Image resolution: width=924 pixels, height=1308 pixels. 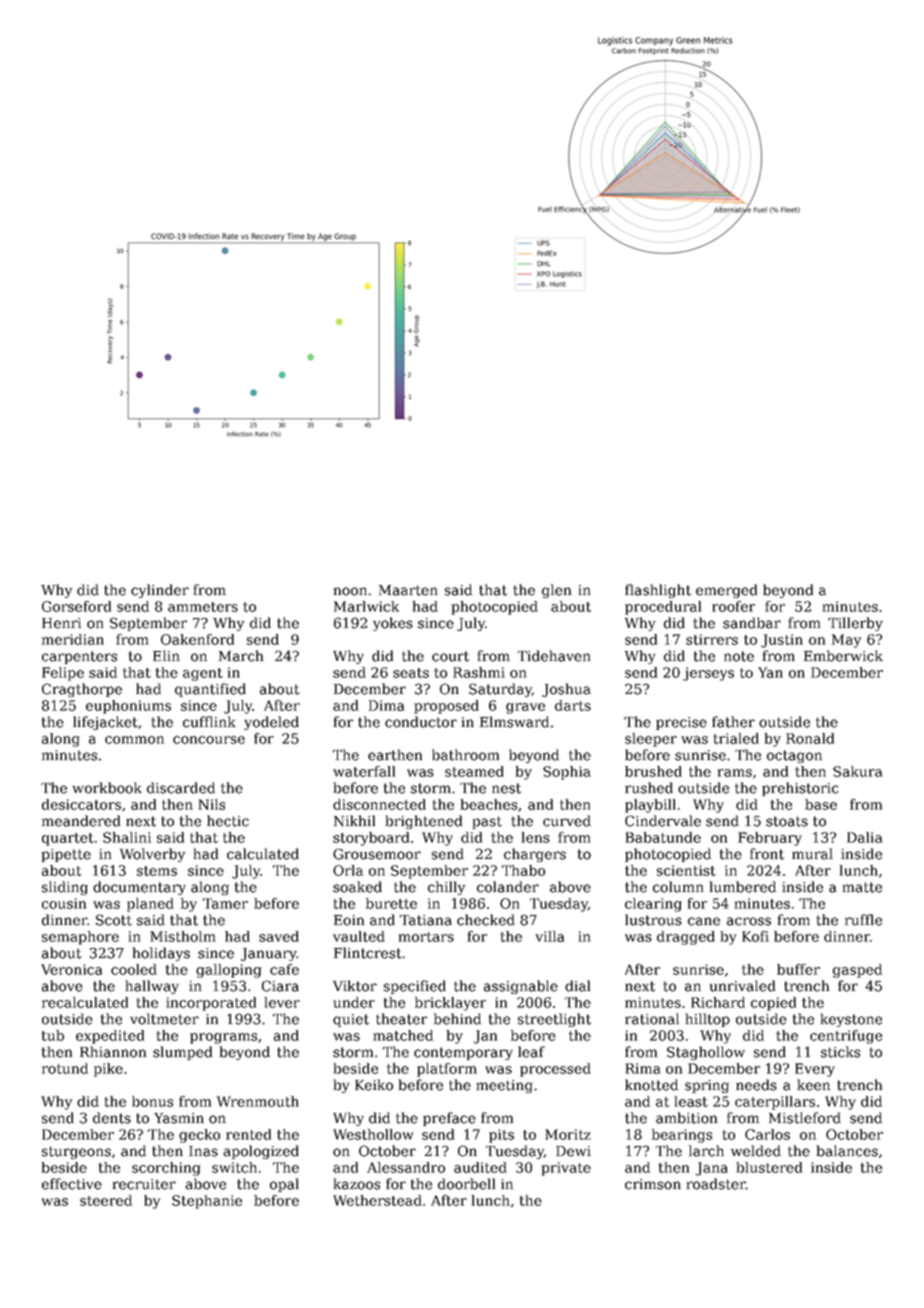 What do you see at coordinates (726, 591) in the screenshot?
I see `emerged` at bounding box center [726, 591].
